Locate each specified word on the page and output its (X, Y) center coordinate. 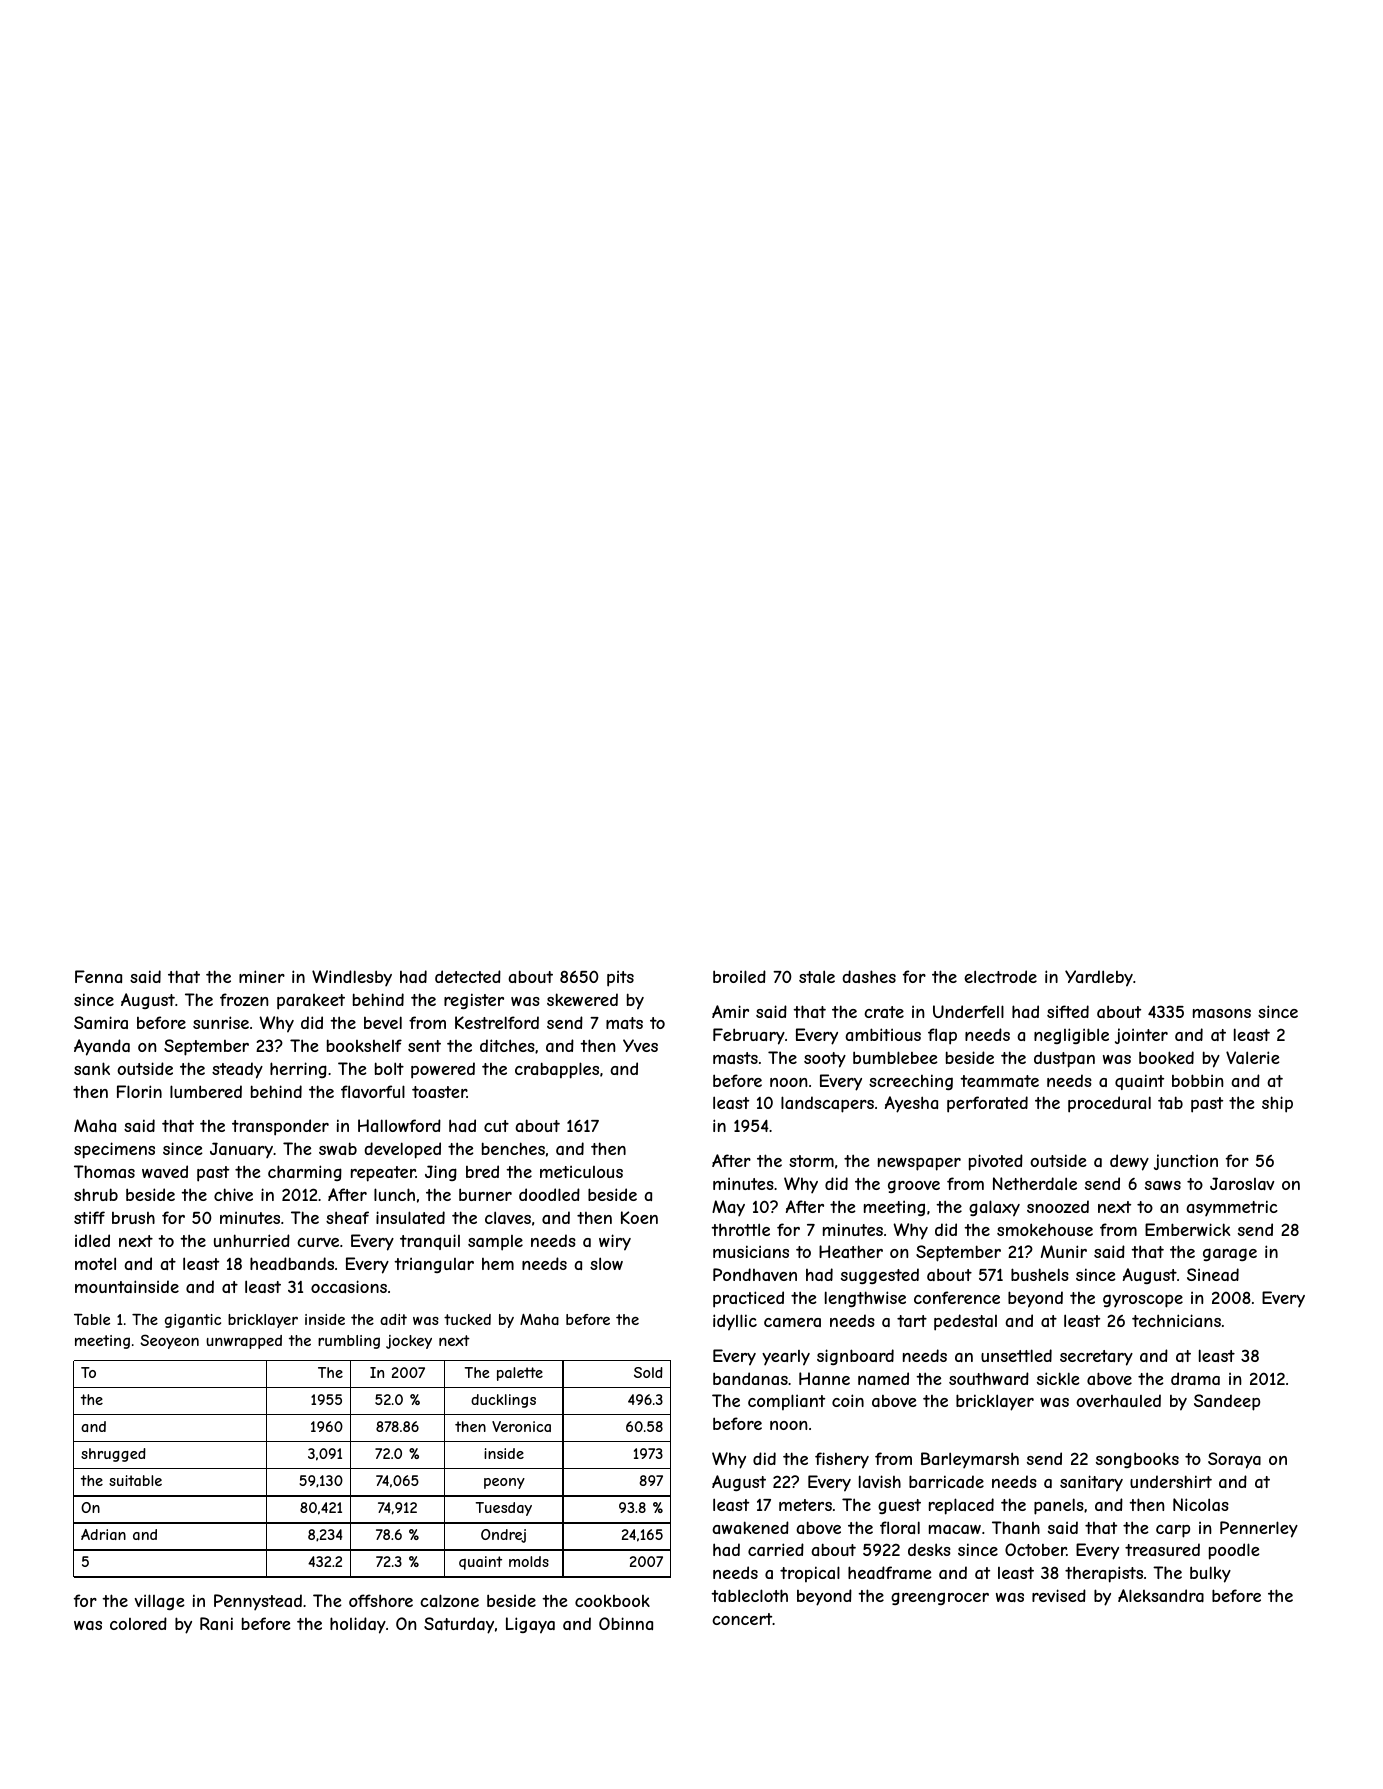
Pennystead (258, 1602)
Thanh (1016, 1527)
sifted (1068, 1011)
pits (620, 978)
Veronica (521, 1426)
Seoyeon (169, 1341)
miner (262, 976)
